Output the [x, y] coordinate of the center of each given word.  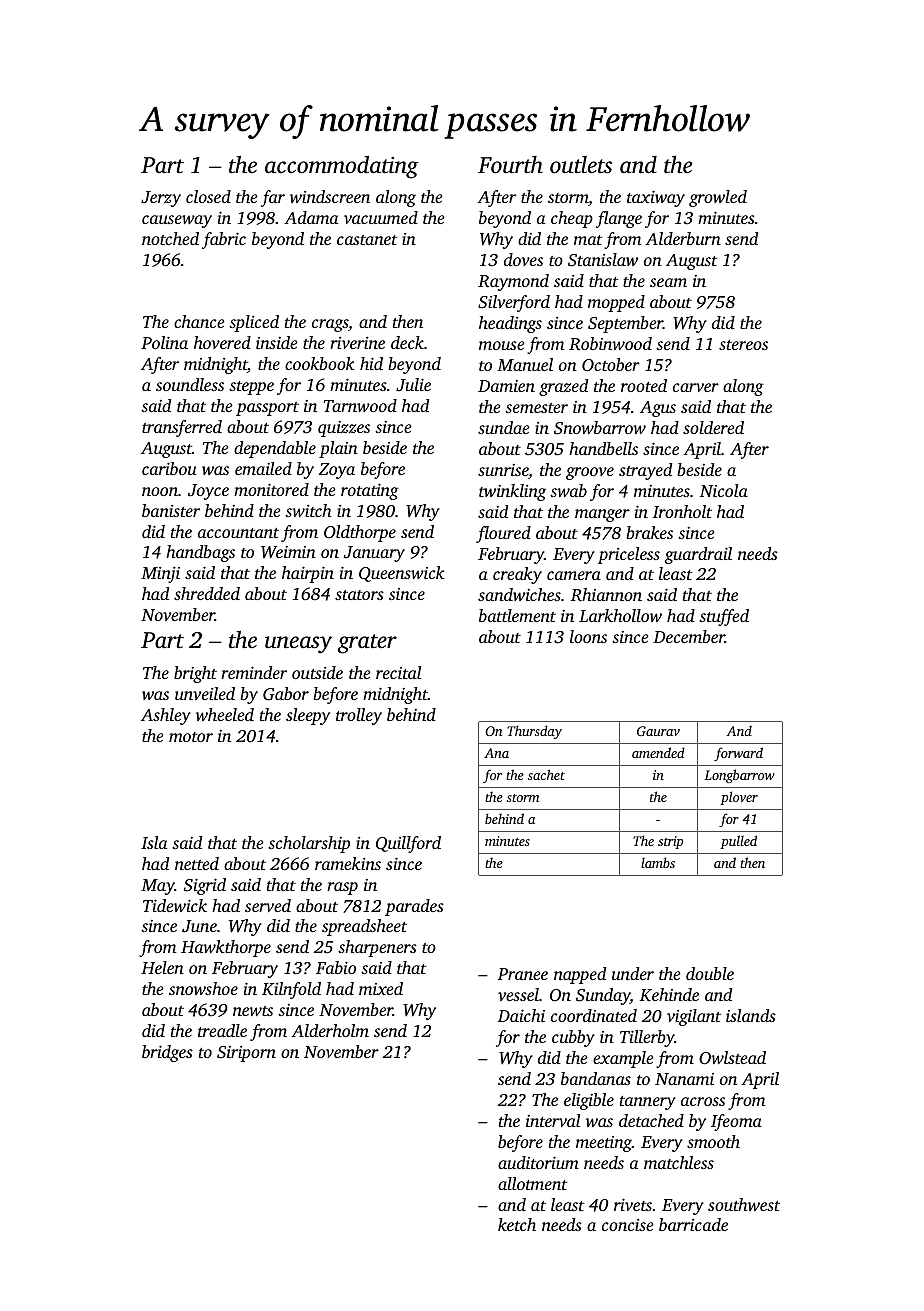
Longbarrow [739, 776]
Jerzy [161, 199]
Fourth [510, 165]
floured [503, 534]
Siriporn [246, 1054]
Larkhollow [620, 615]
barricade [693, 1224]
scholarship [309, 844]
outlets [581, 165]
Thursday [534, 732]
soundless [190, 384]
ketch [517, 1224]
